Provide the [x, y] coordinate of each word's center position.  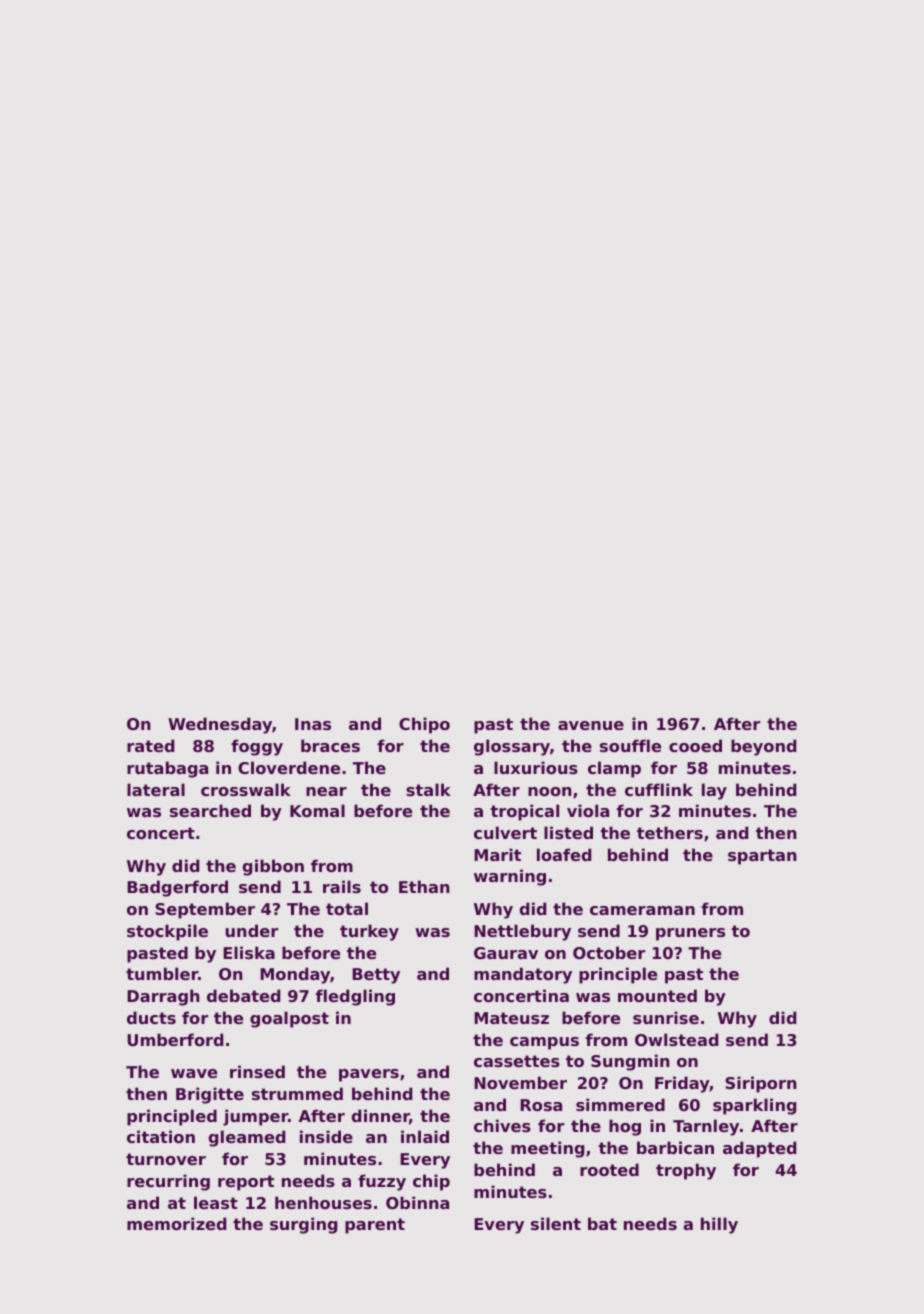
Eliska [249, 952]
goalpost [289, 1019]
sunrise [666, 1017]
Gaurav [506, 953]
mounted [657, 995]
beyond [763, 747]
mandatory [523, 975]
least [216, 1202]
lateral [156, 789]
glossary [512, 747]
